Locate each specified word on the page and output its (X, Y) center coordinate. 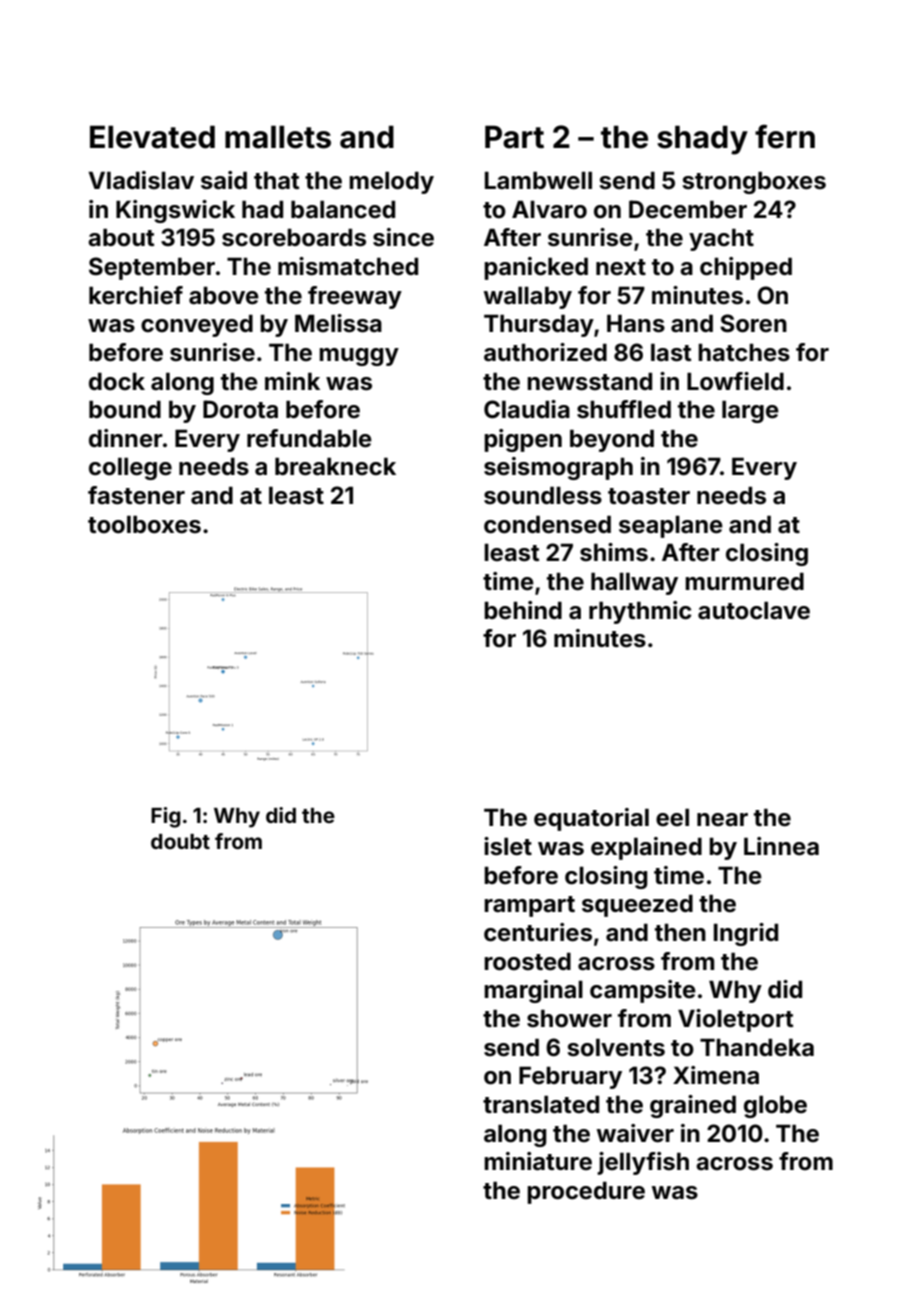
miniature (538, 1161)
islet (508, 846)
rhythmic (640, 612)
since (403, 237)
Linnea (781, 846)
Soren (753, 323)
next (621, 267)
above (224, 295)
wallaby (528, 297)
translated (541, 1104)
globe (775, 1106)
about (121, 237)
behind (523, 610)
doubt (180, 841)
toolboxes (144, 524)
